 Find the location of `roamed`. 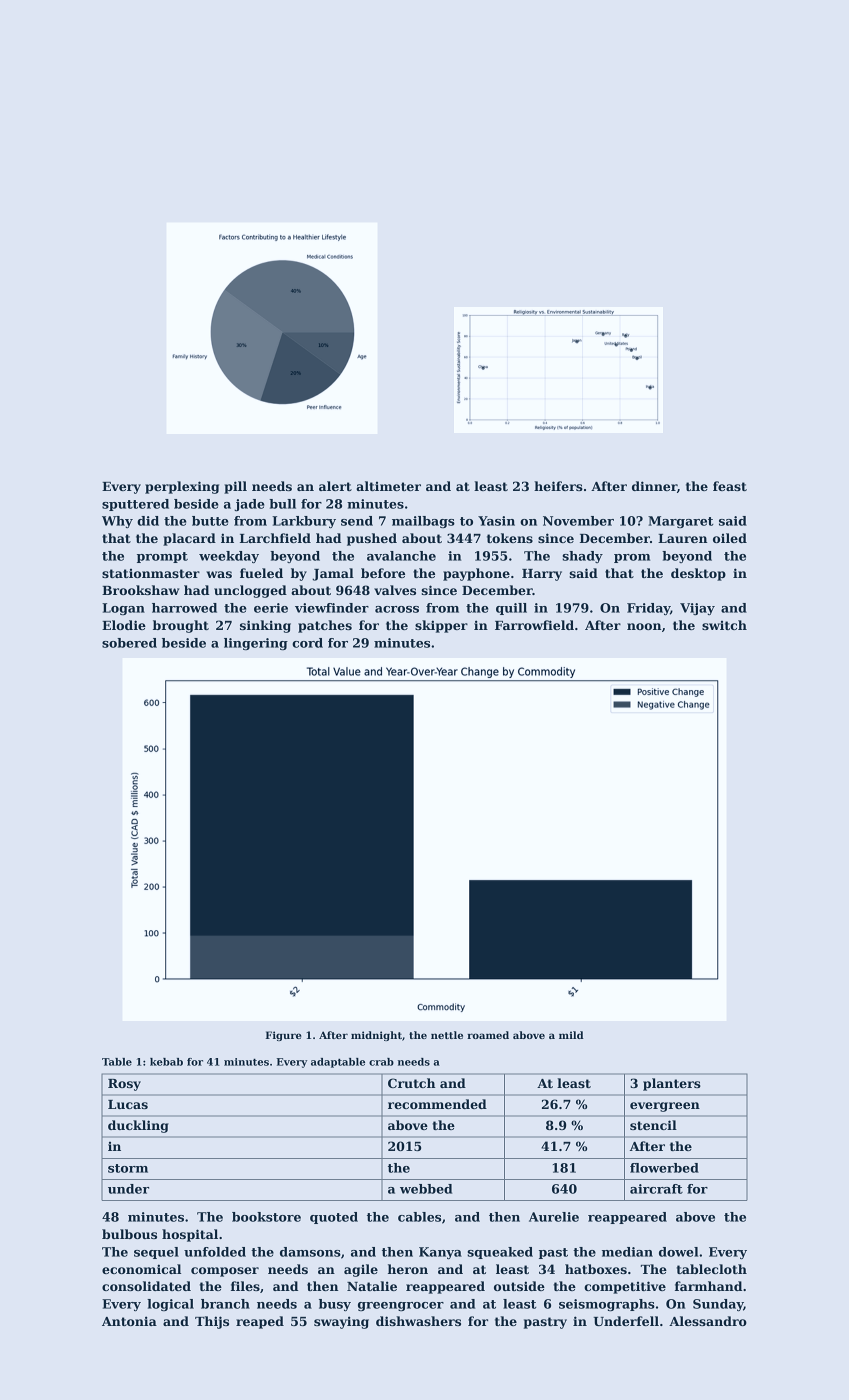

roamed is located at coordinates (488, 1035).
